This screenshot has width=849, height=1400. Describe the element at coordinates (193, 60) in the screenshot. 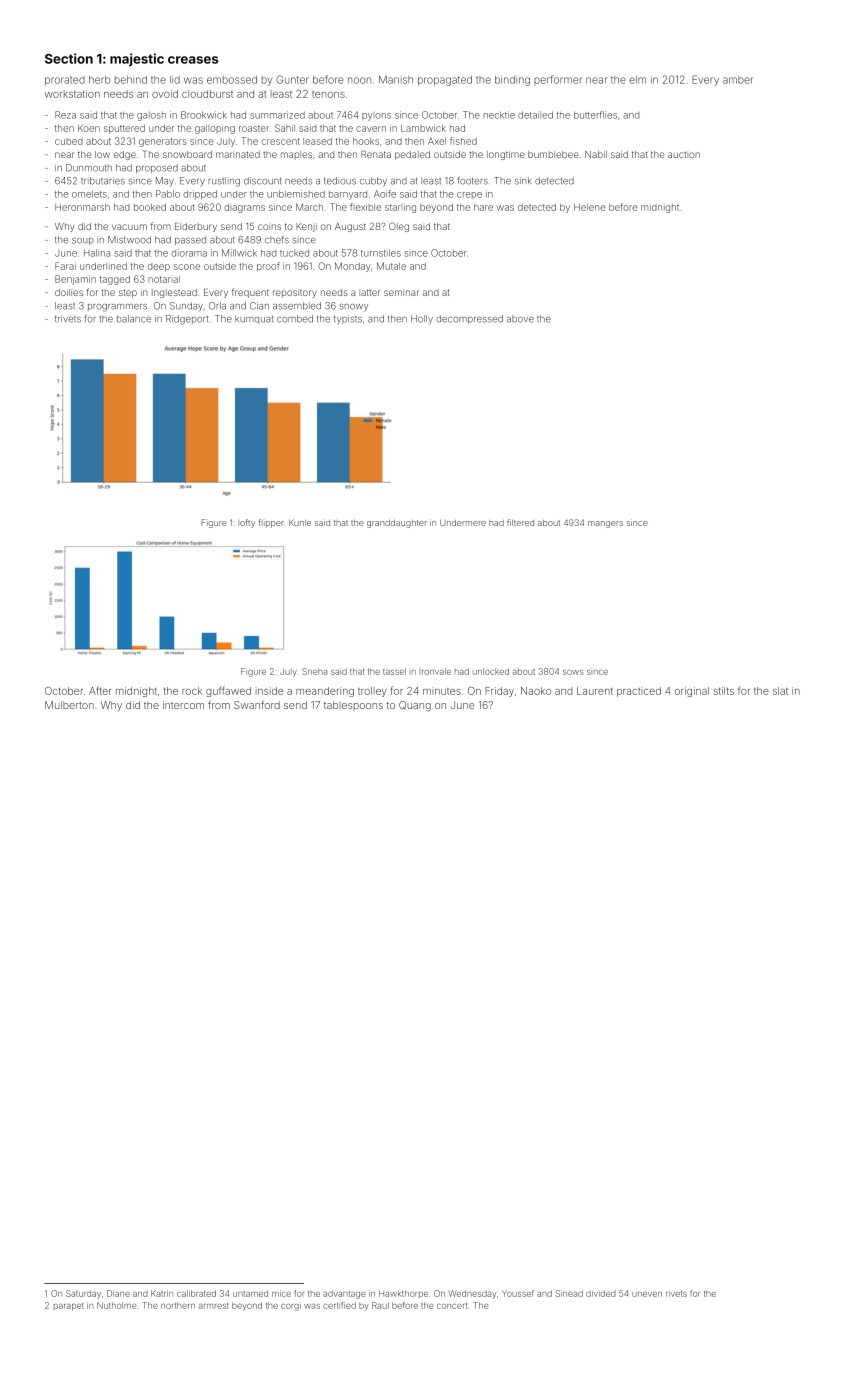

I see `creases` at that location.
